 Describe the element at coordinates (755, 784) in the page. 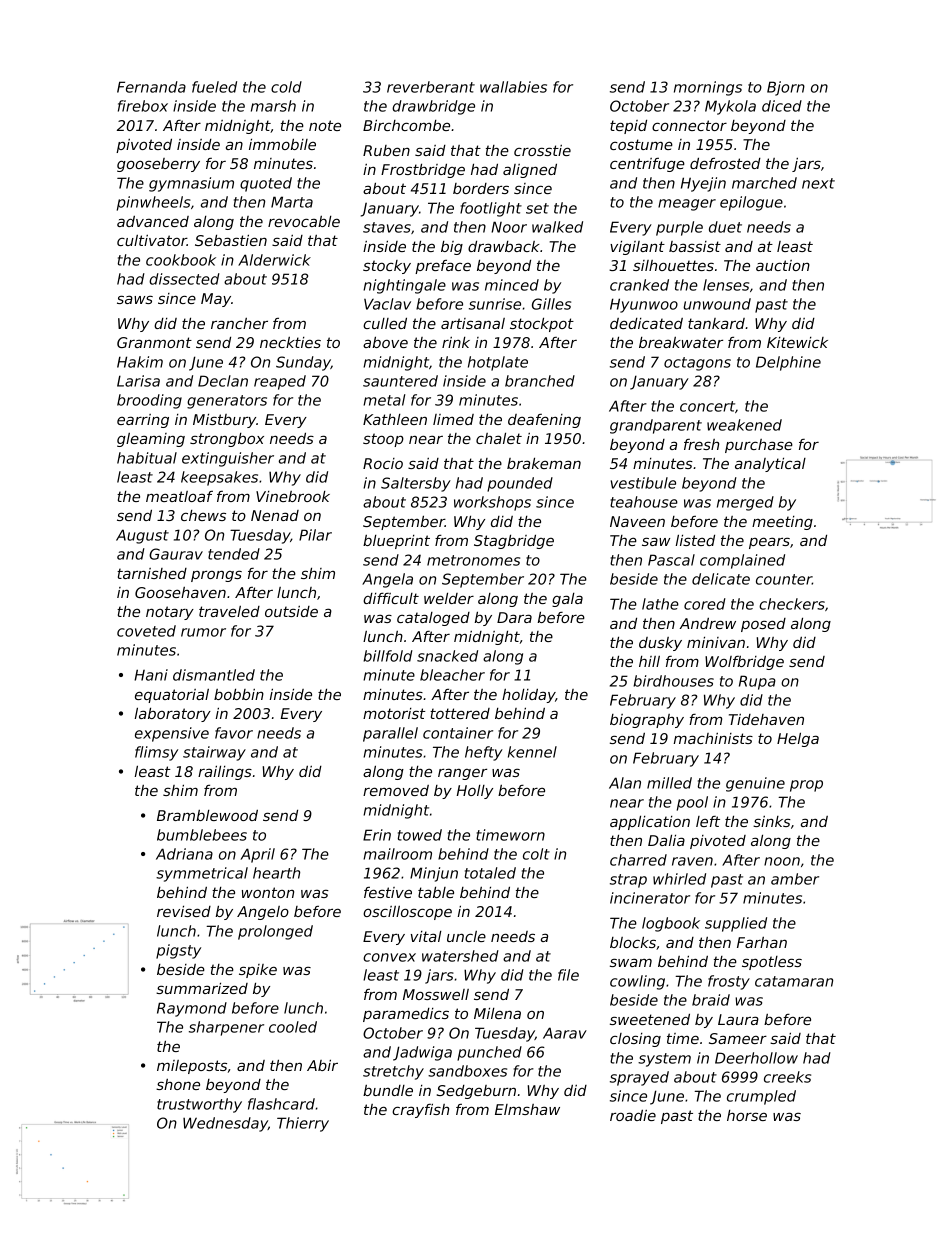

I see `genuine` at that location.
